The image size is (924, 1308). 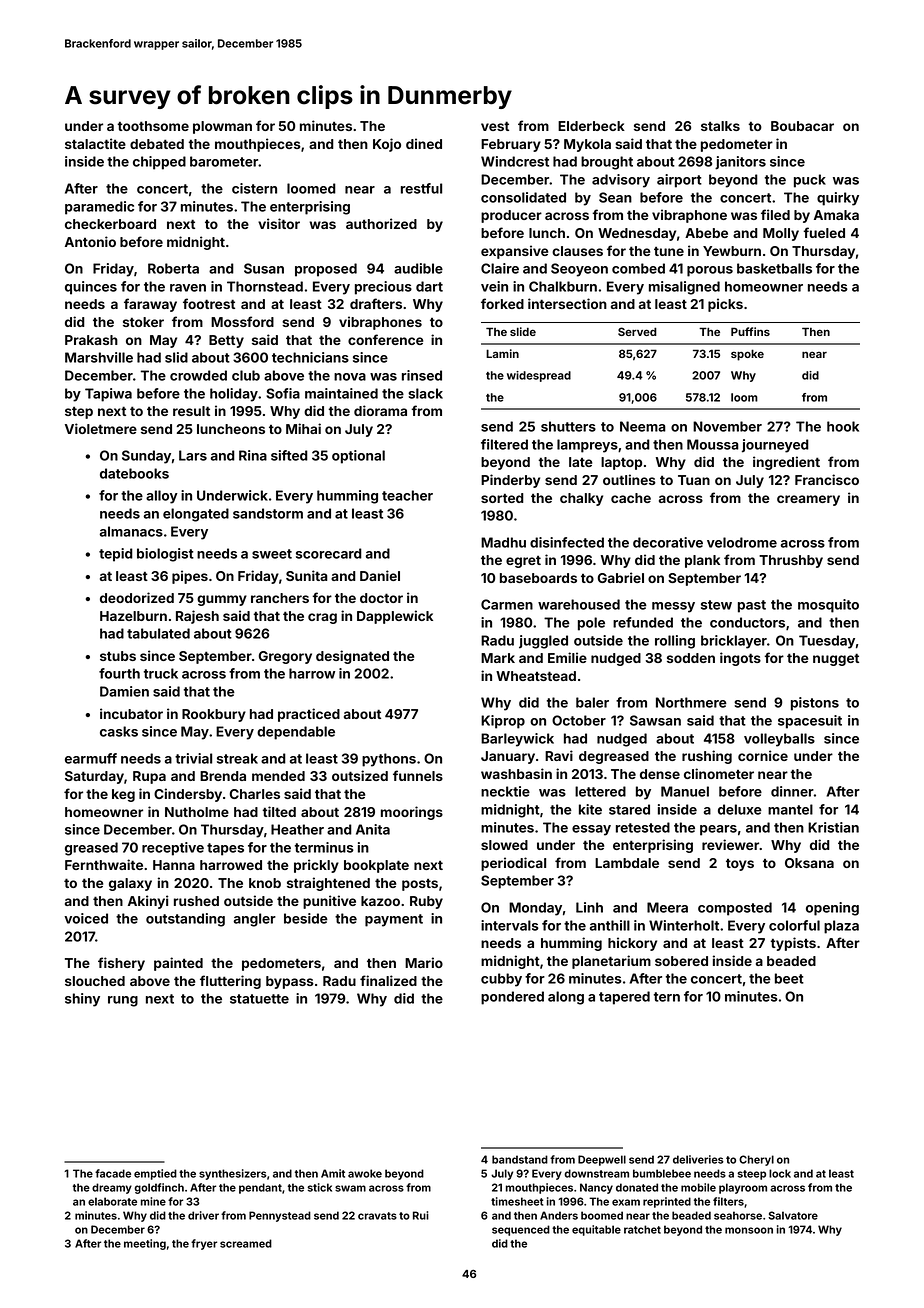 What do you see at coordinates (747, 355) in the document?
I see `spoke` at bounding box center [747, 355].
